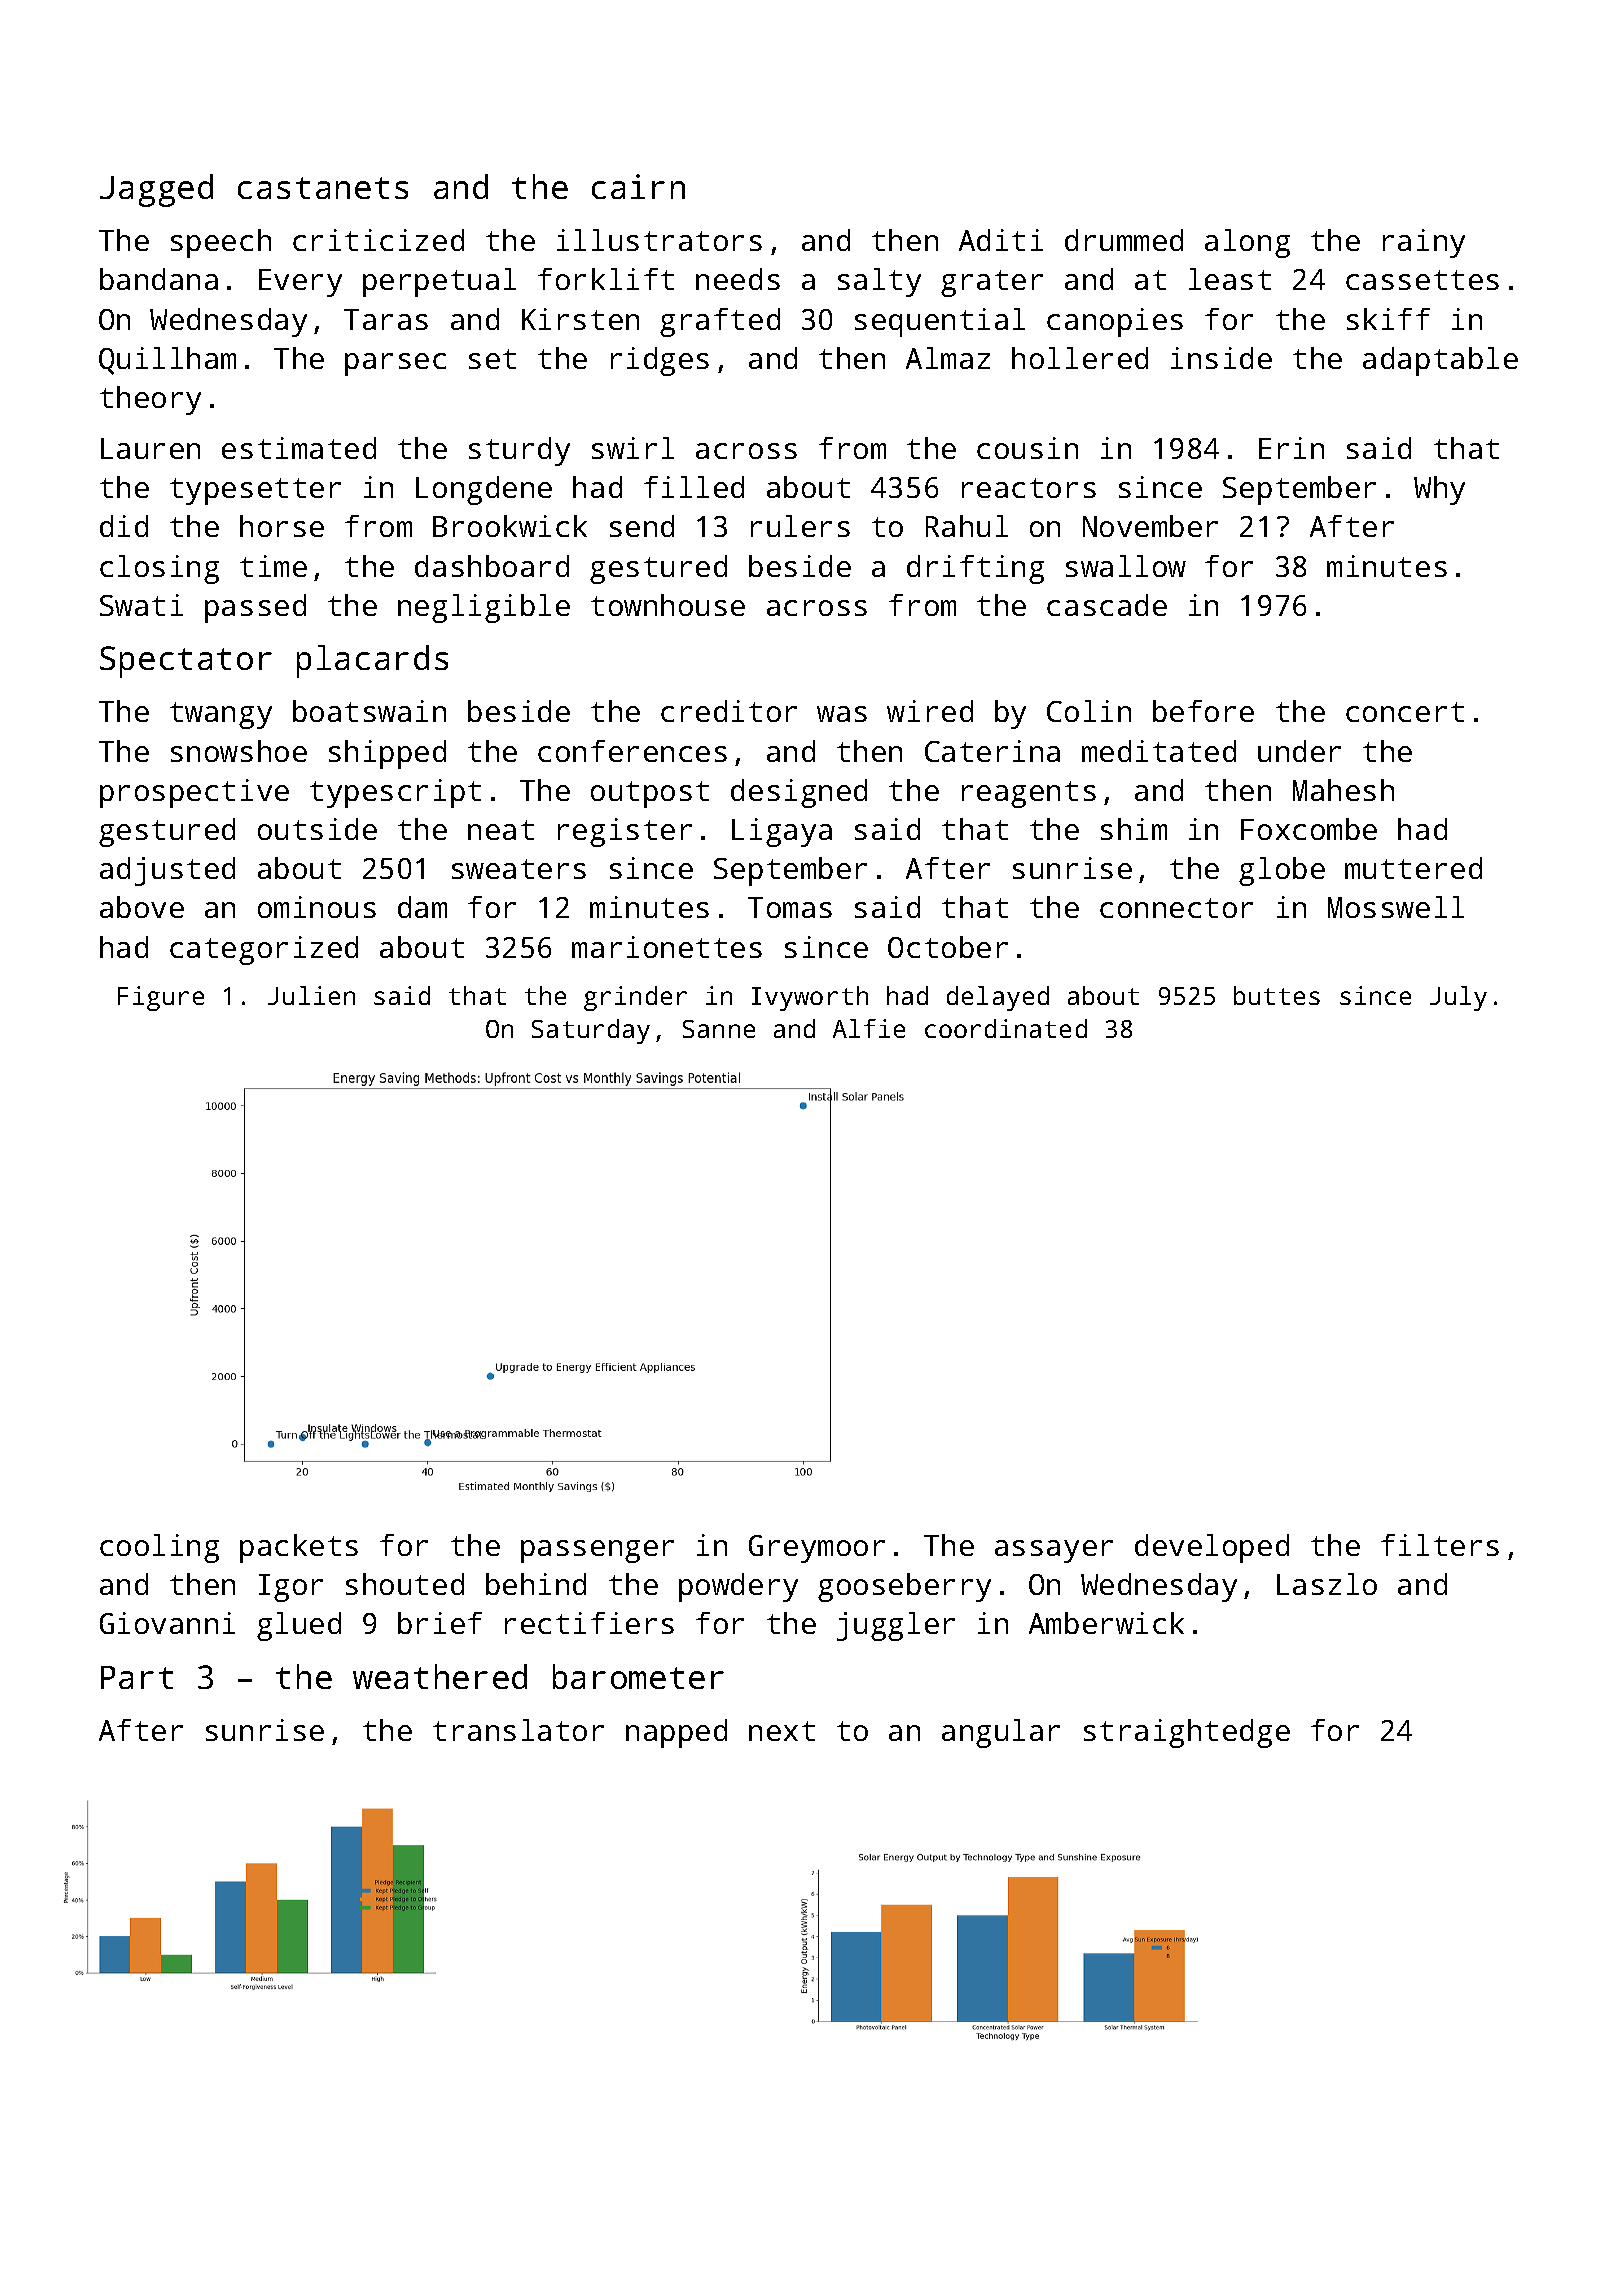  Describe the element at coordinates (156, 190) in the screenshot. I see `Jagged` at that location.
